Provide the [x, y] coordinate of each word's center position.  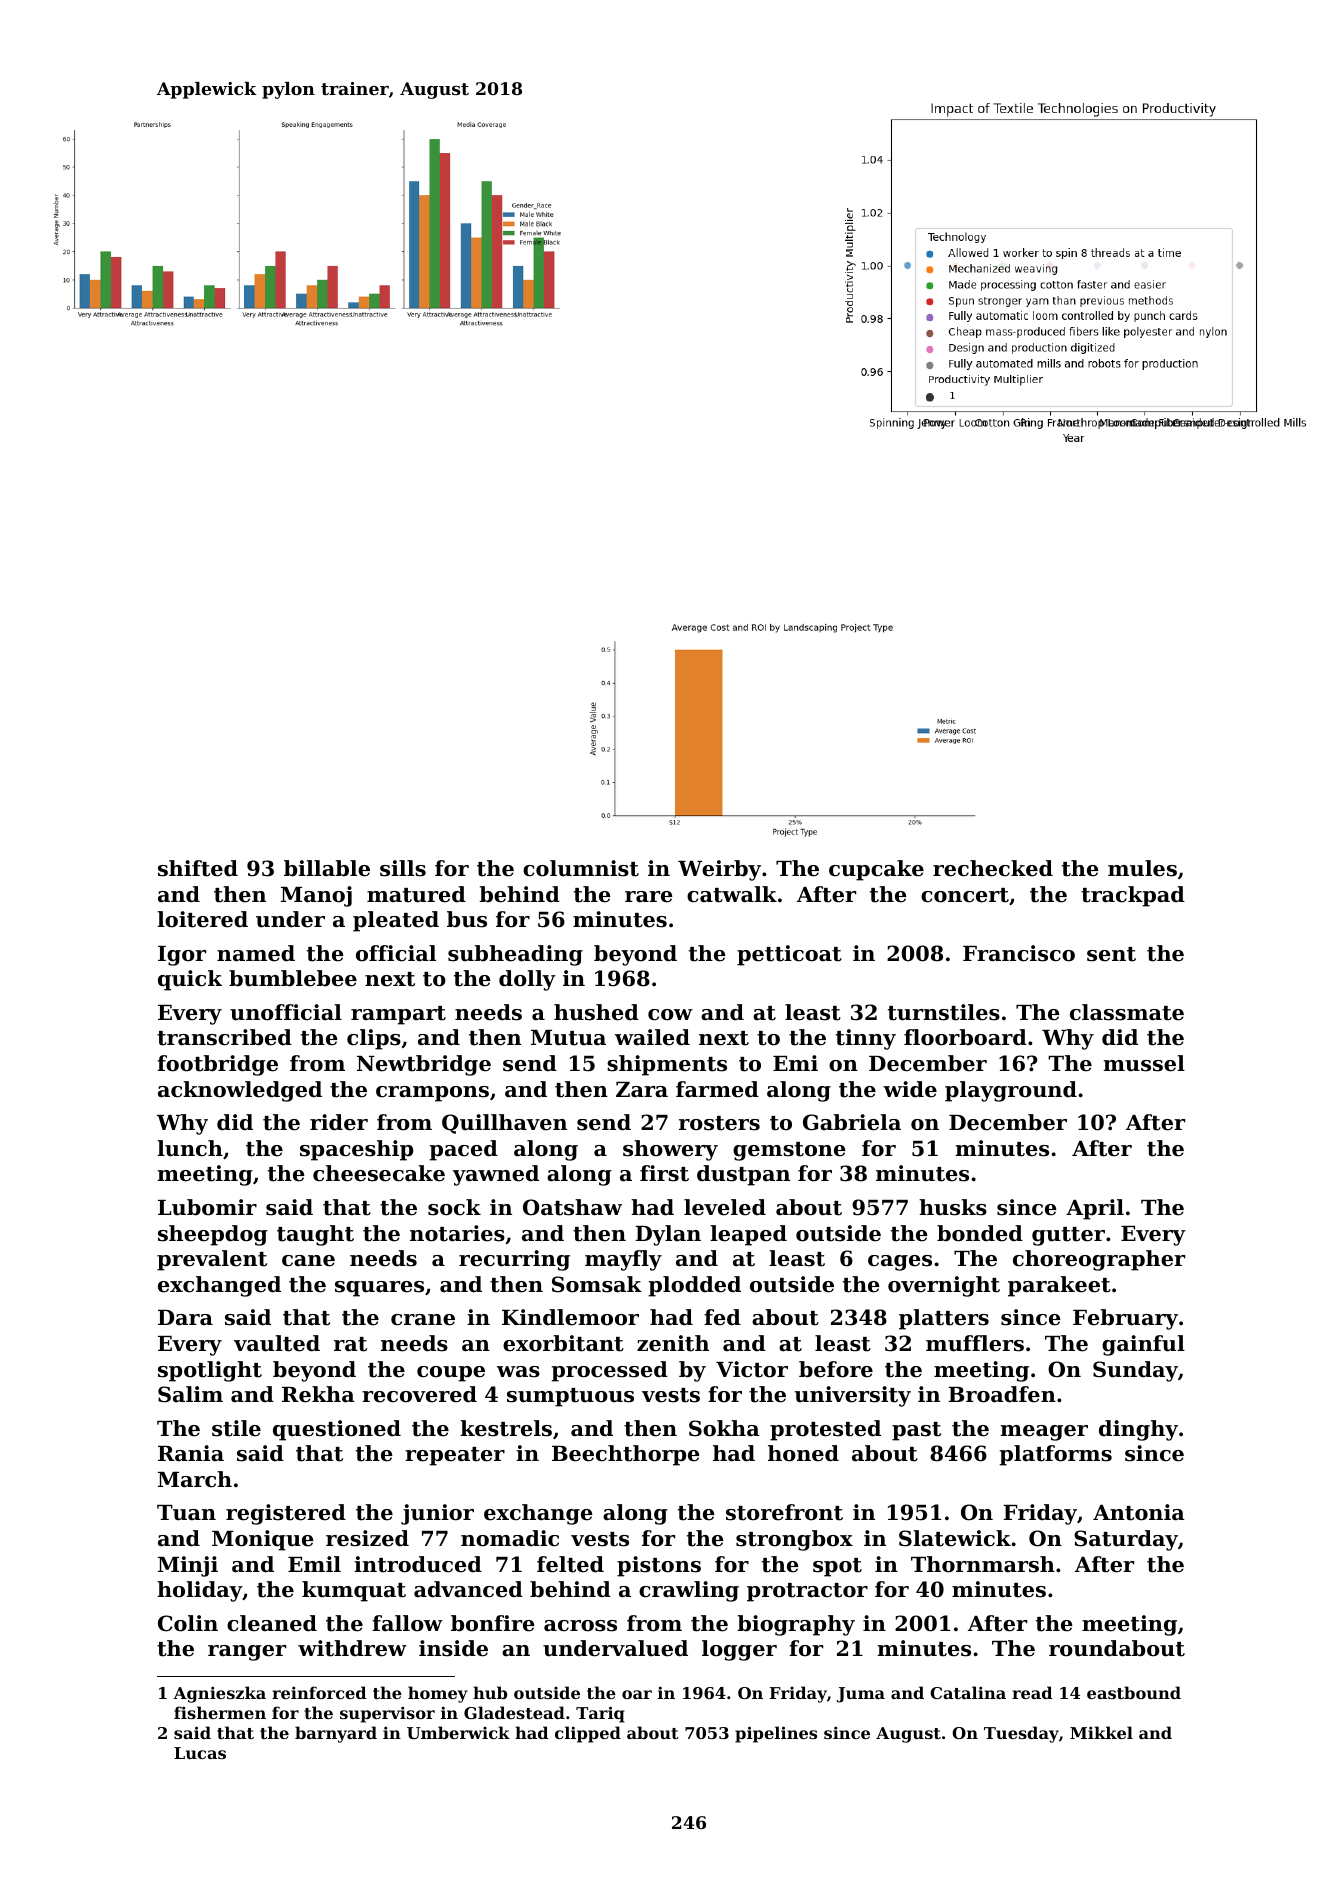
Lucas [200, 1753]
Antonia [1139, 1512]
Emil [314, 1564]
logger [739, 1650]
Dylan [668, 1235]
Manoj [316, 896]
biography [796, 1625]
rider [339, 1122]
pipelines [776, 1734]
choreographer [1099, 1260]
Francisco [1019, 953]
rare [649, 897]
